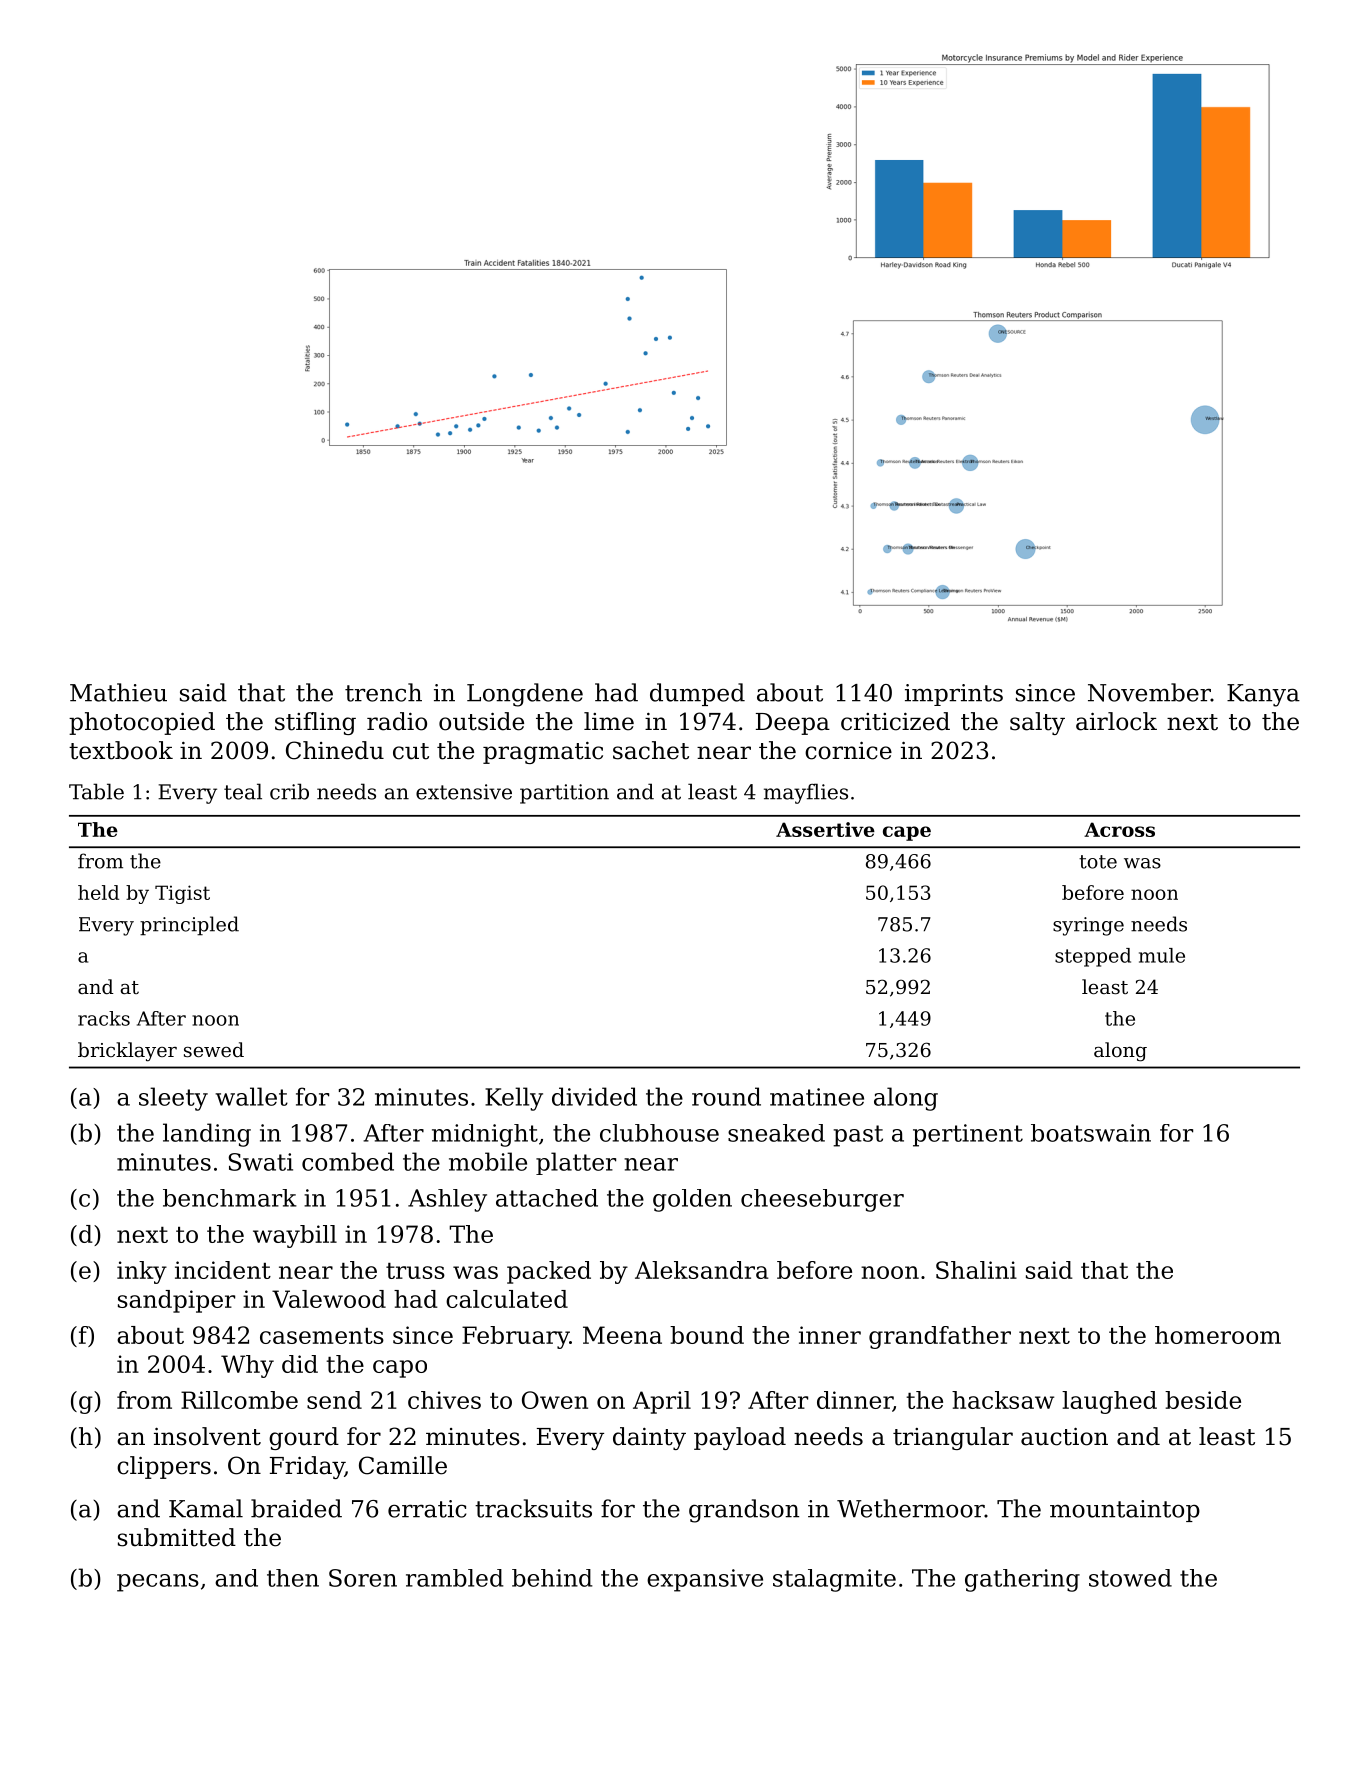  I want to click on dainty, so click(649, 1438).
